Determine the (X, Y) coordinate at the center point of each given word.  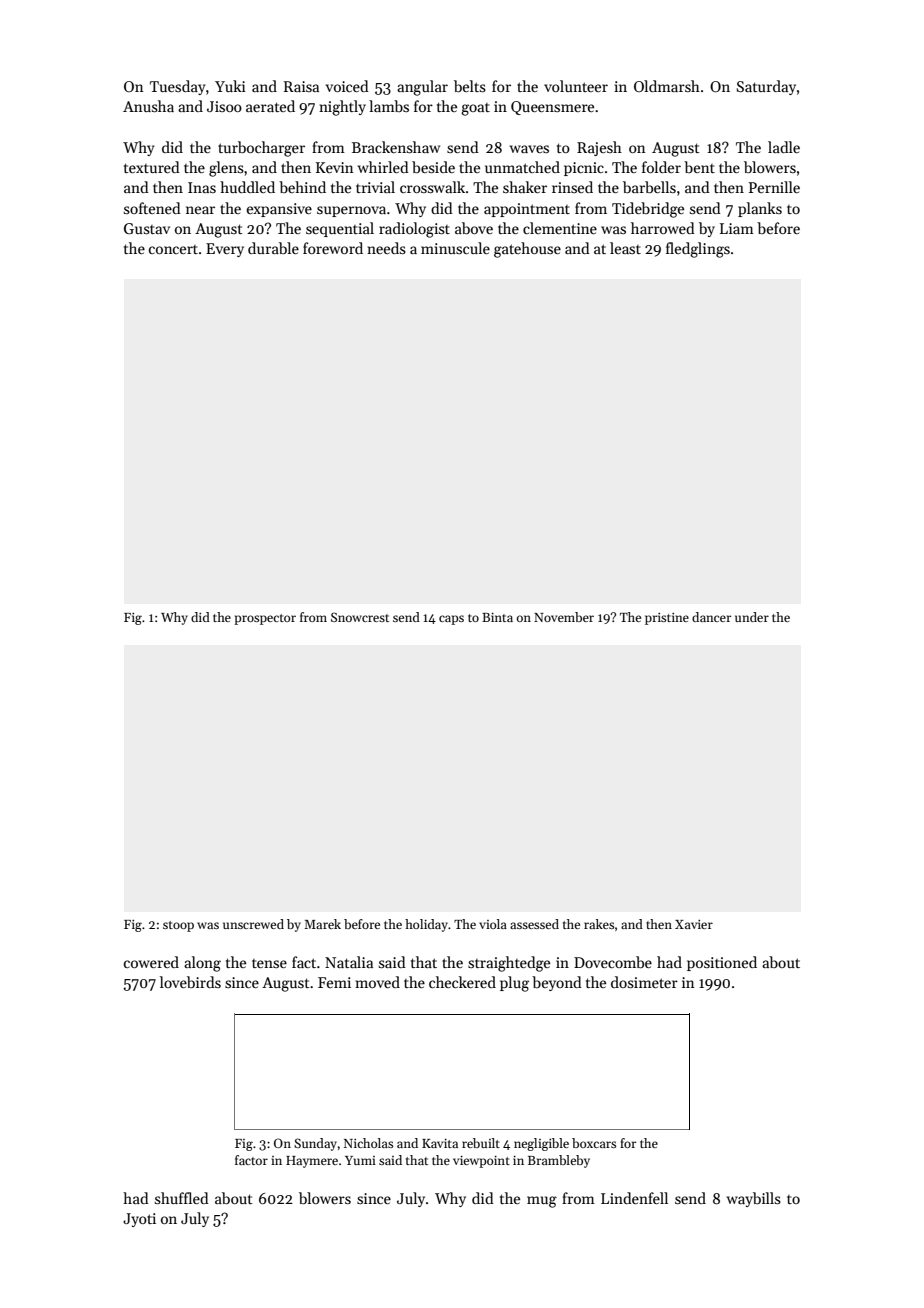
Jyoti (139, 1220)
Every (225, 250)
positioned (722, 963)
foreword (333, 248)
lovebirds (190, 982)
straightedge (509, 964)
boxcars (594, 1143)
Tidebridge (648, 210)
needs (386, 248)
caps (451, 620)
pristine (667, 619)
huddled (247, 187)
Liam (737, 228)
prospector (265, 619)
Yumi (360, 1160)
